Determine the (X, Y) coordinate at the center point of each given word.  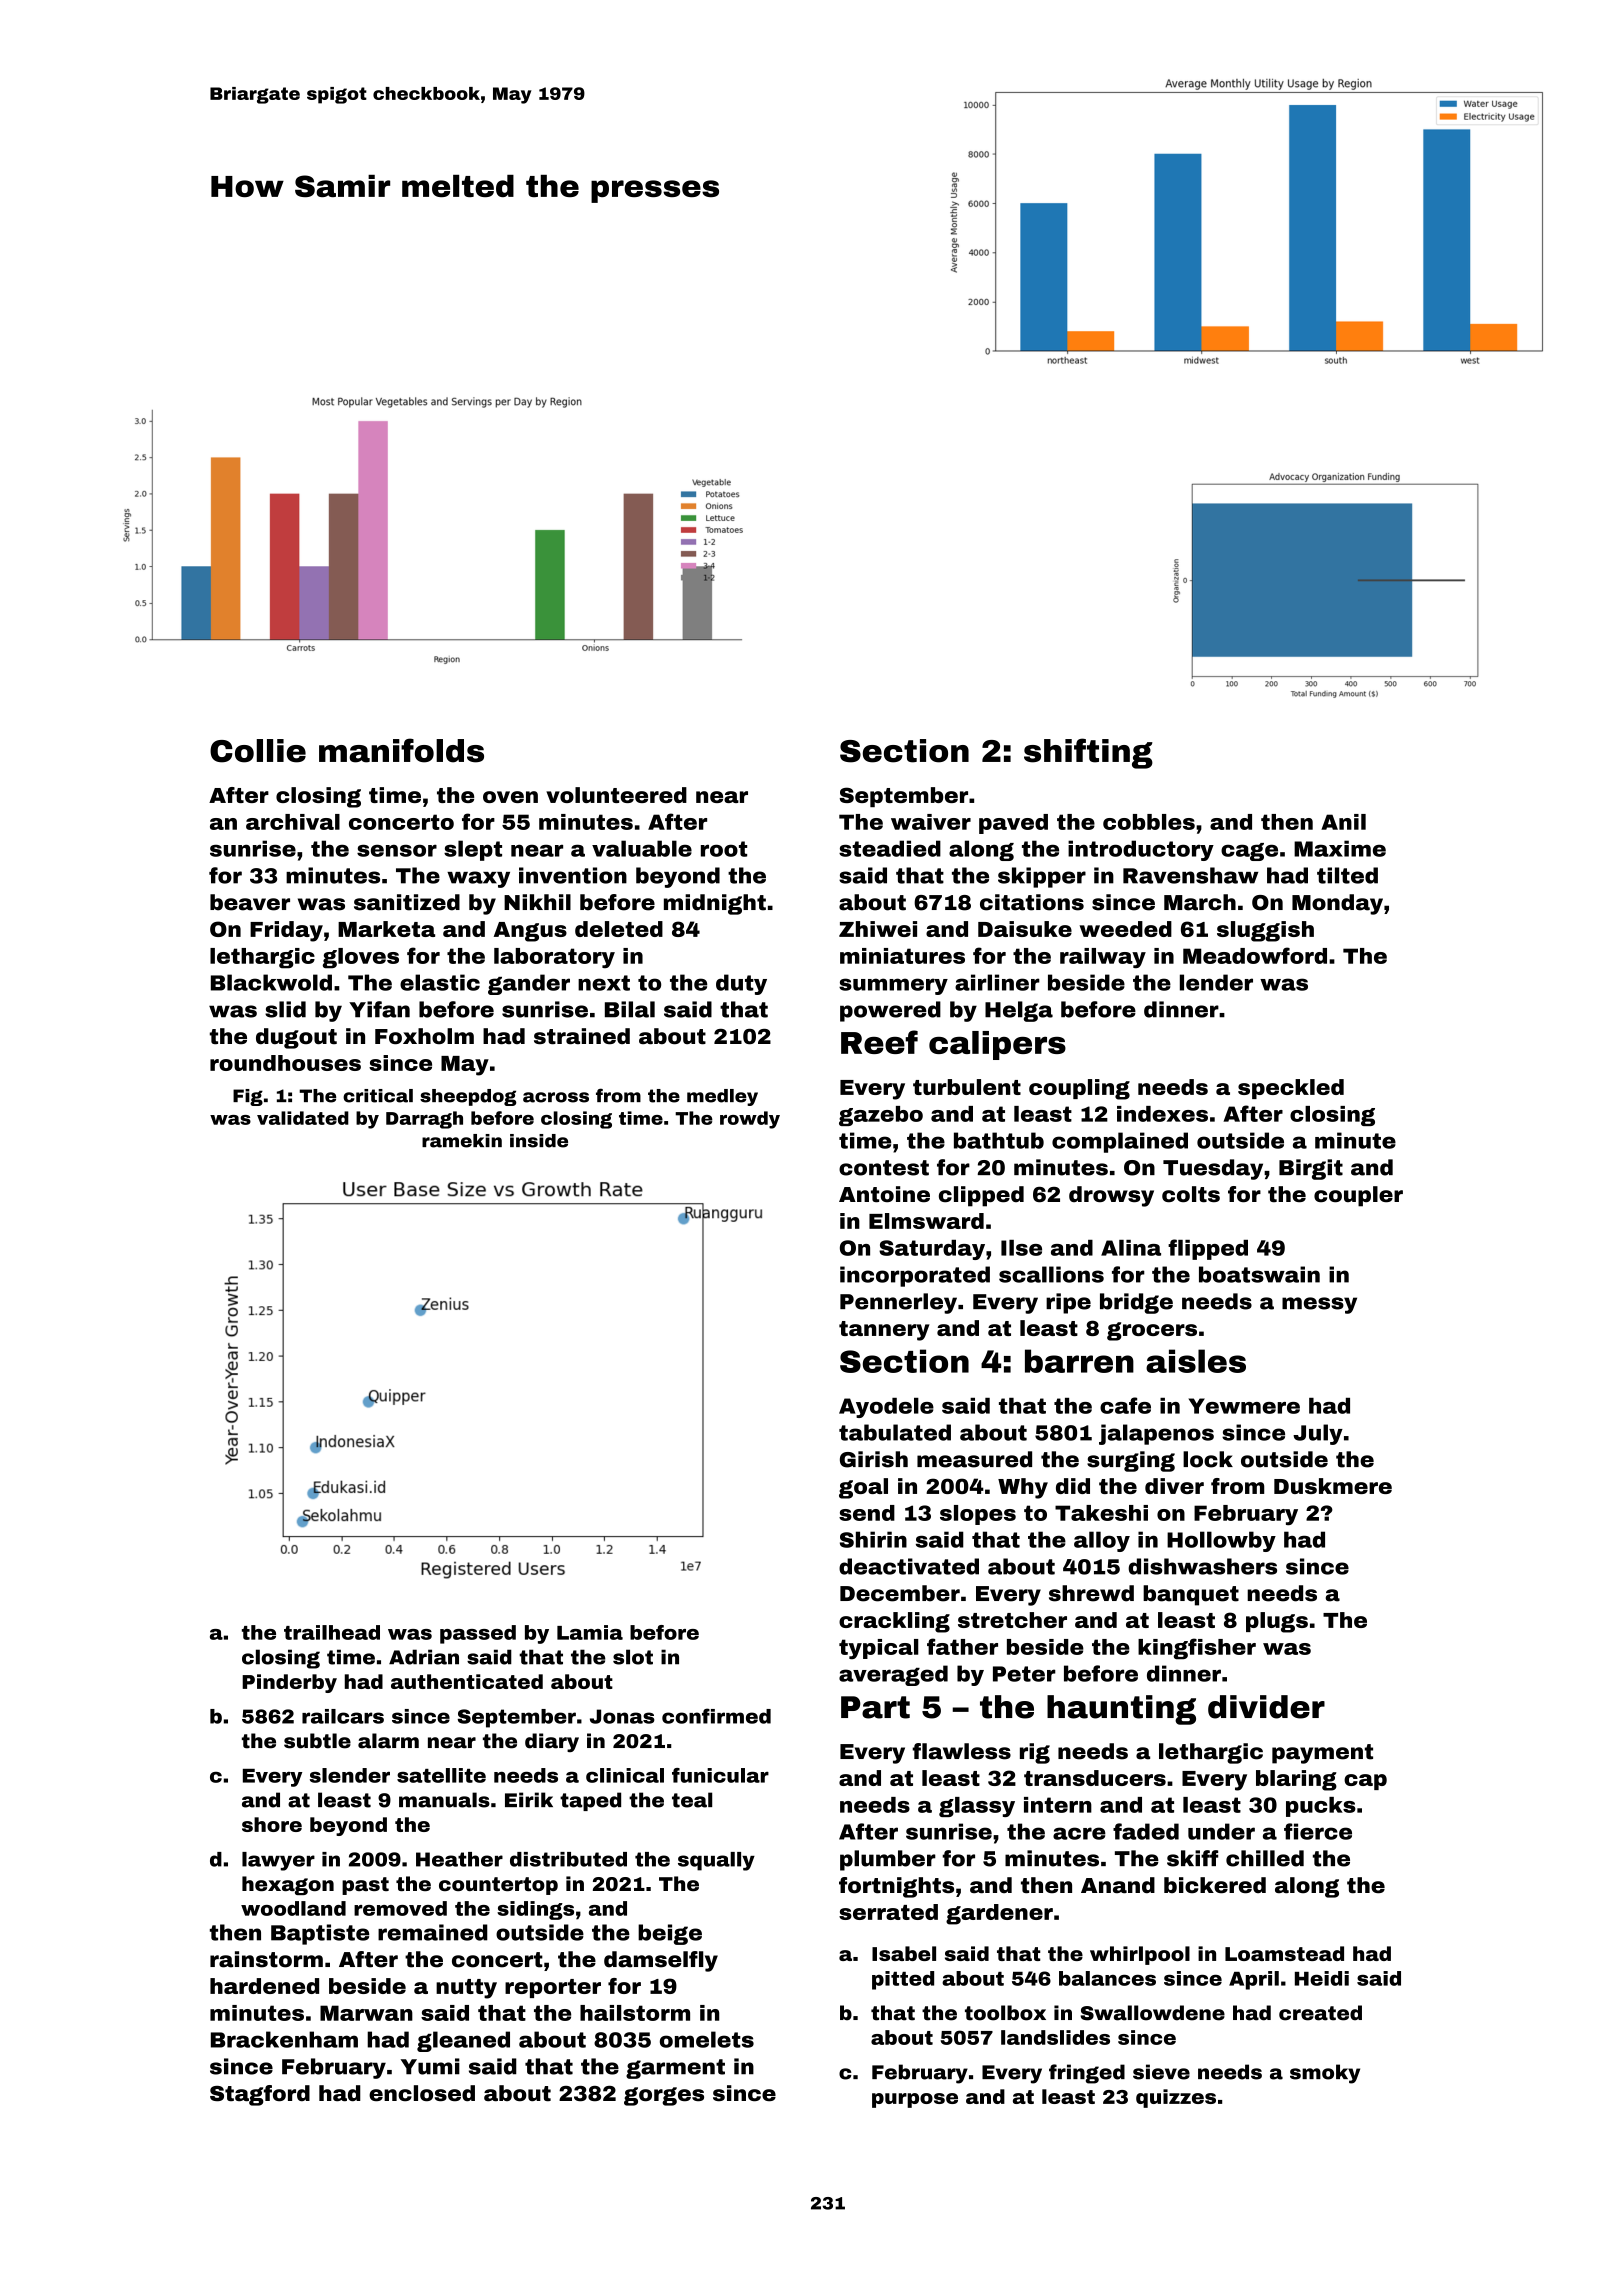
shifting (1088, 753)
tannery (884, 1331)
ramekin (462, 1141)
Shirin (873, 1539)
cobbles (1149, 822)
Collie (258, 751)
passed (478, 1634)
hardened (264, 1986)
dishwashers (1202, 1566)
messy (1319, 1305)
